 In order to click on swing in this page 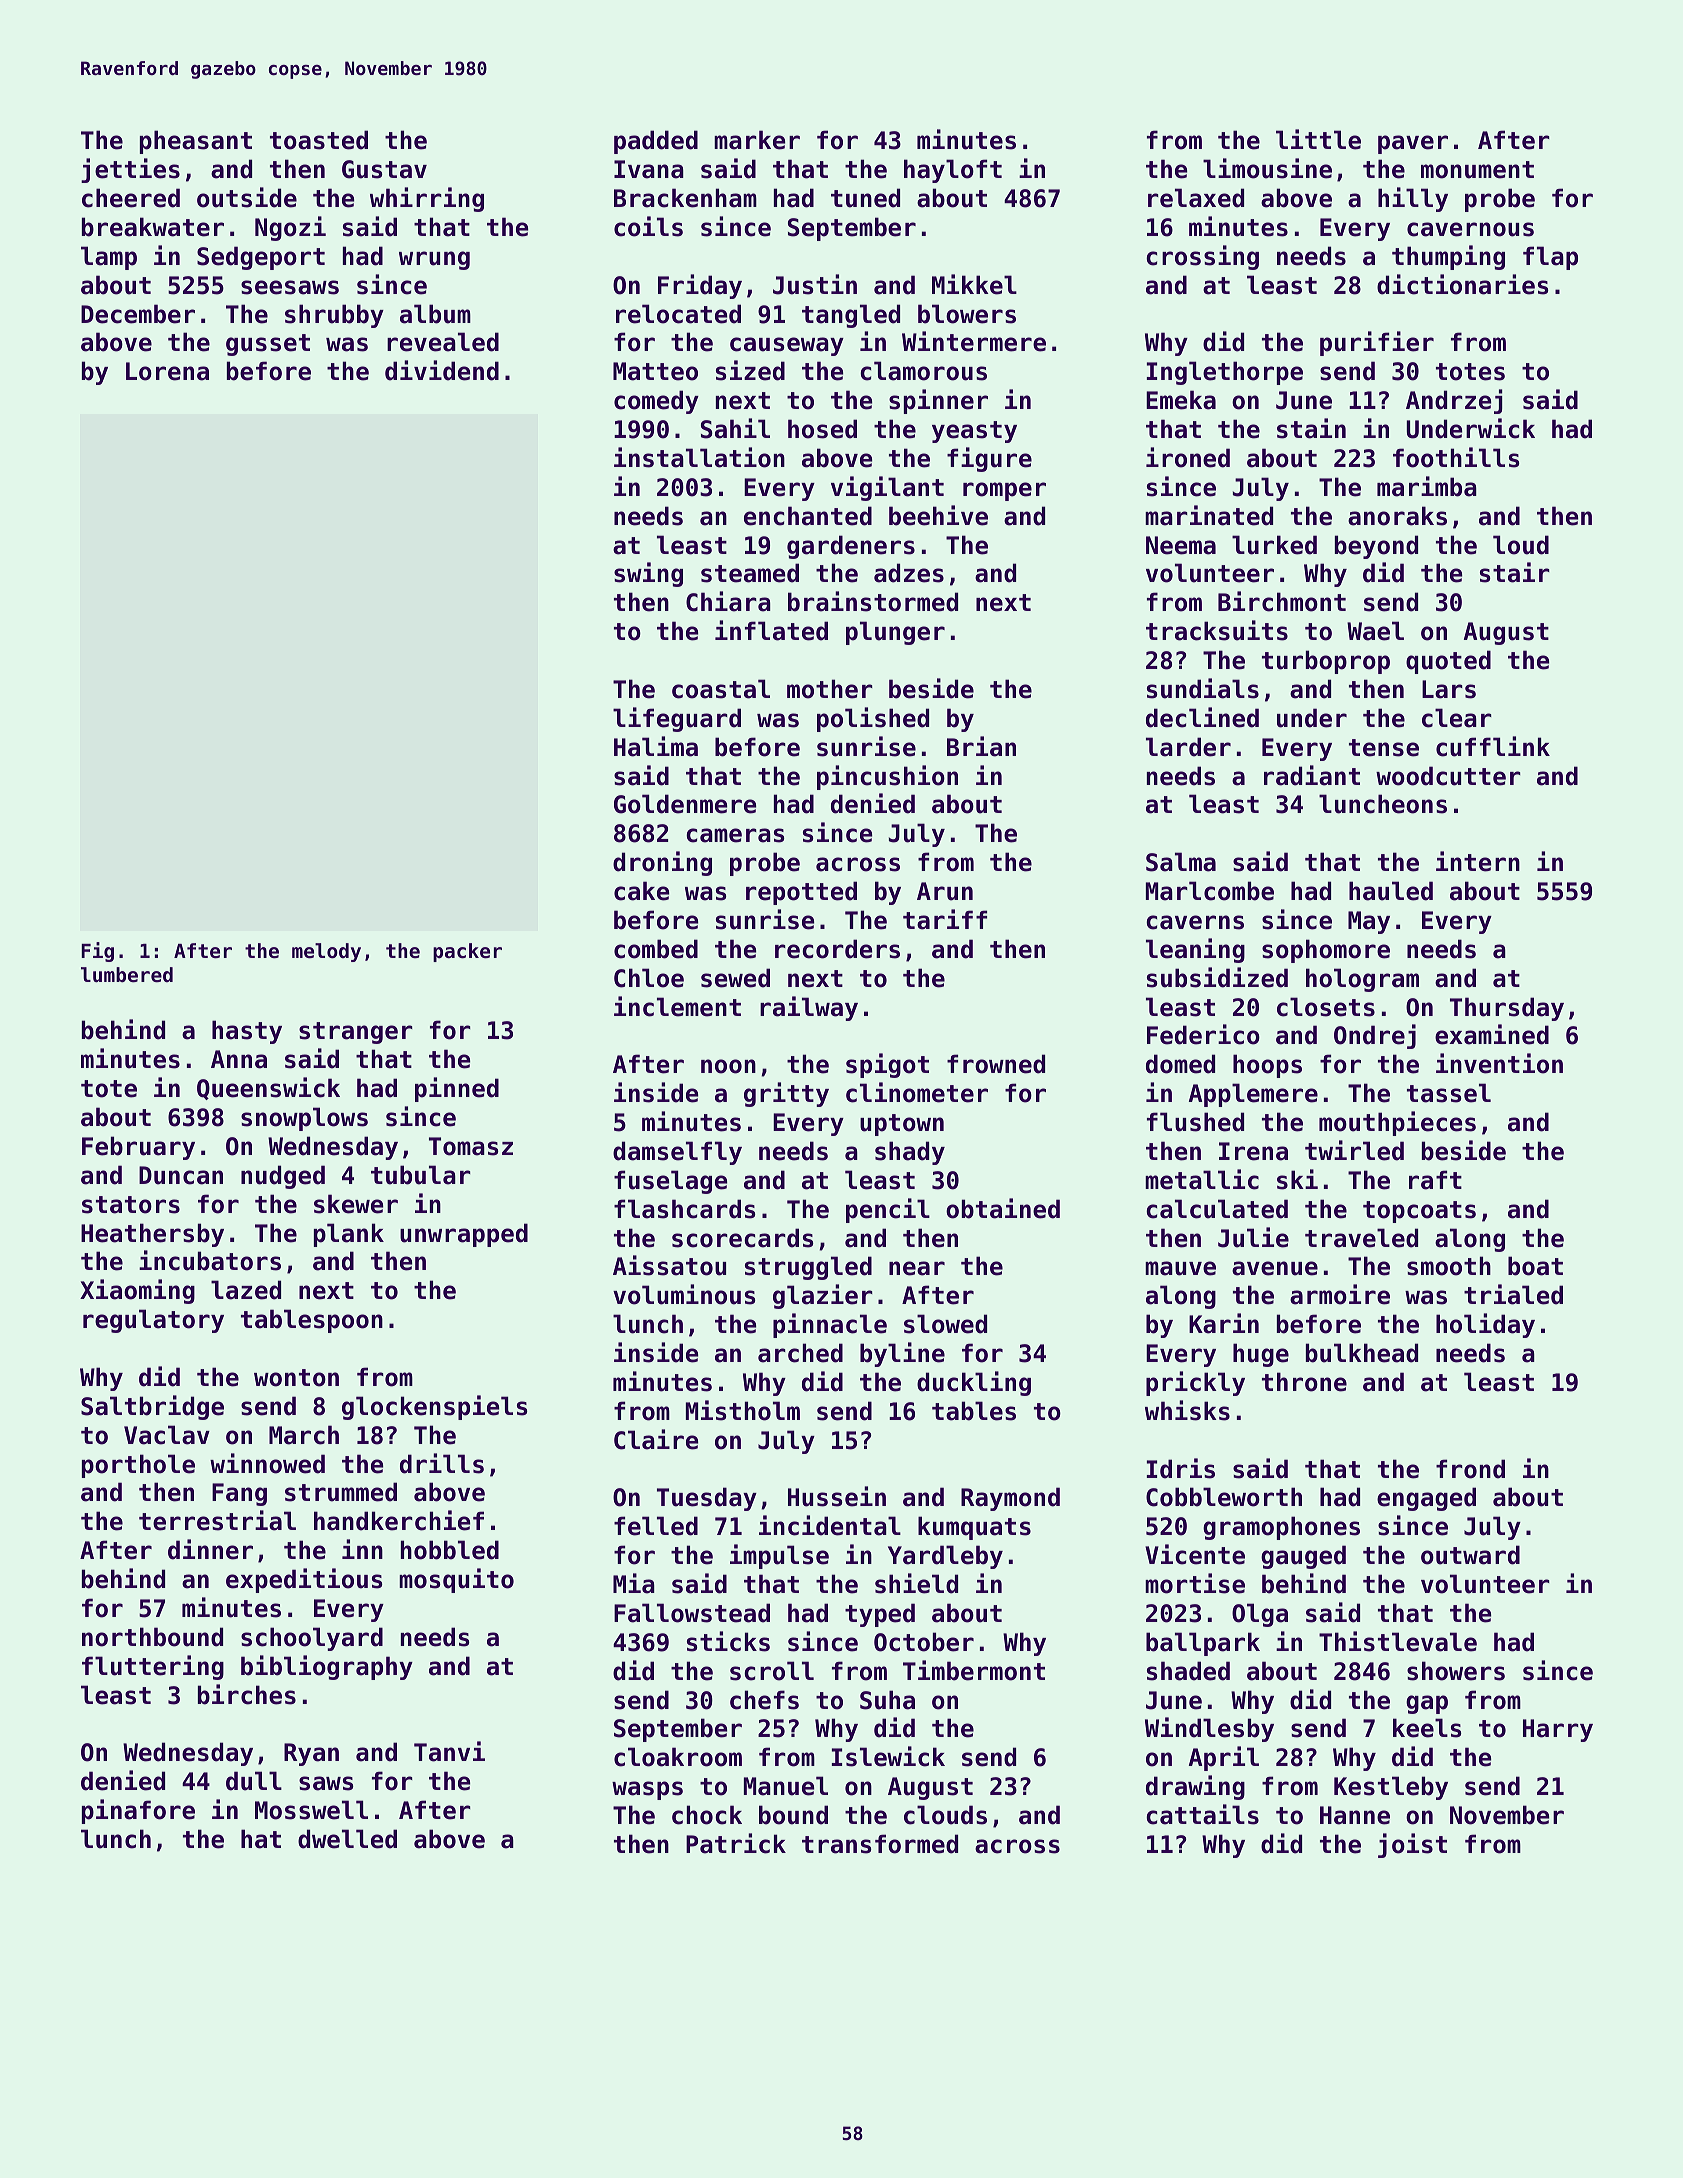, I will do `click(648, 574)`.
